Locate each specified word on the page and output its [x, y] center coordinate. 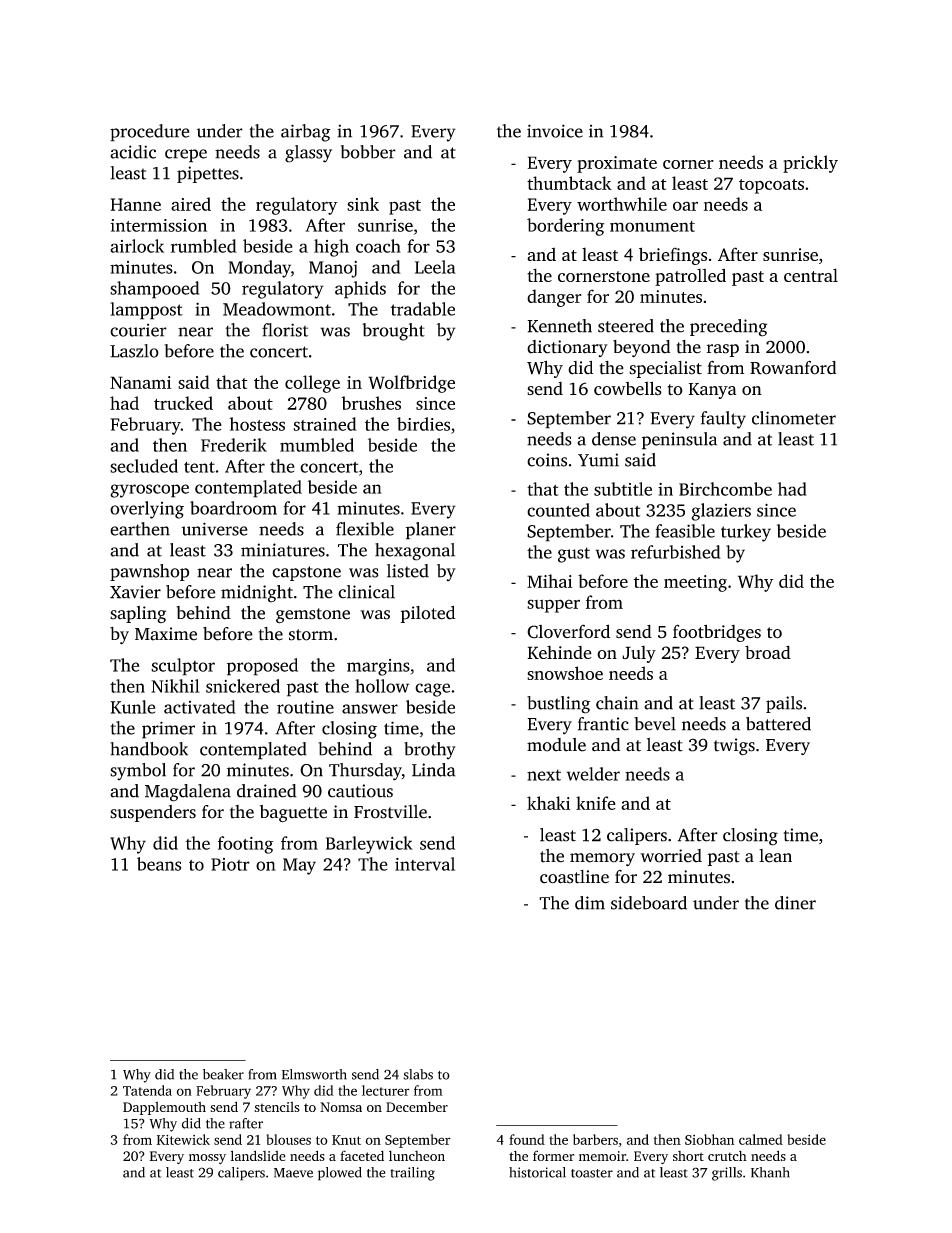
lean [775, 856]
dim [590, 903]
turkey [746, 533]
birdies [423, 424]
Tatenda [147, 1090]
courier [138, 330]
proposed [262, 667]
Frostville [390, 812]
